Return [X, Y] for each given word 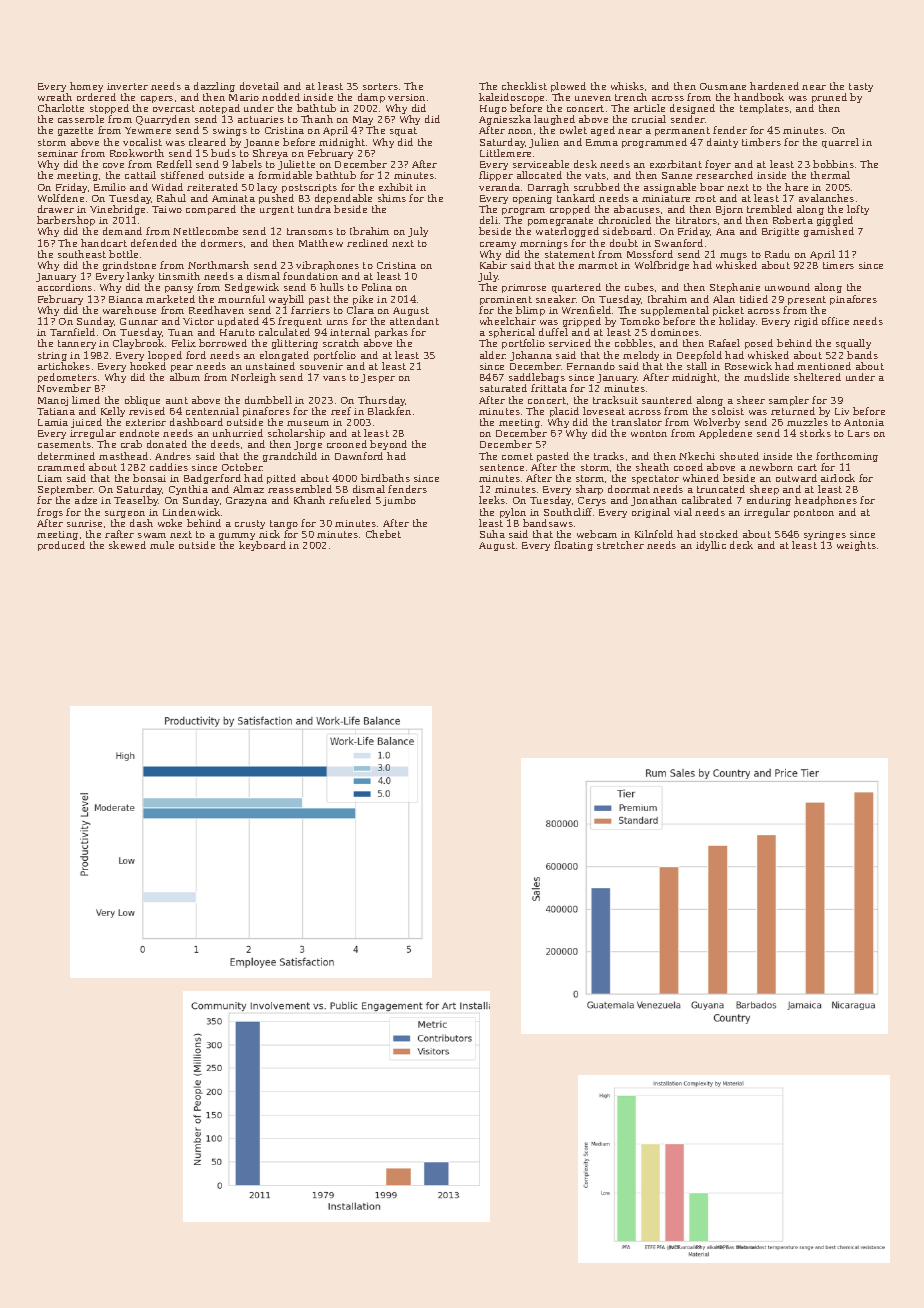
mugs [733, 256]
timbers [761, 142]
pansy [179, 289]
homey [86, 87]
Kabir [493, 265]
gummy [237, 536]
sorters [380, 86]
